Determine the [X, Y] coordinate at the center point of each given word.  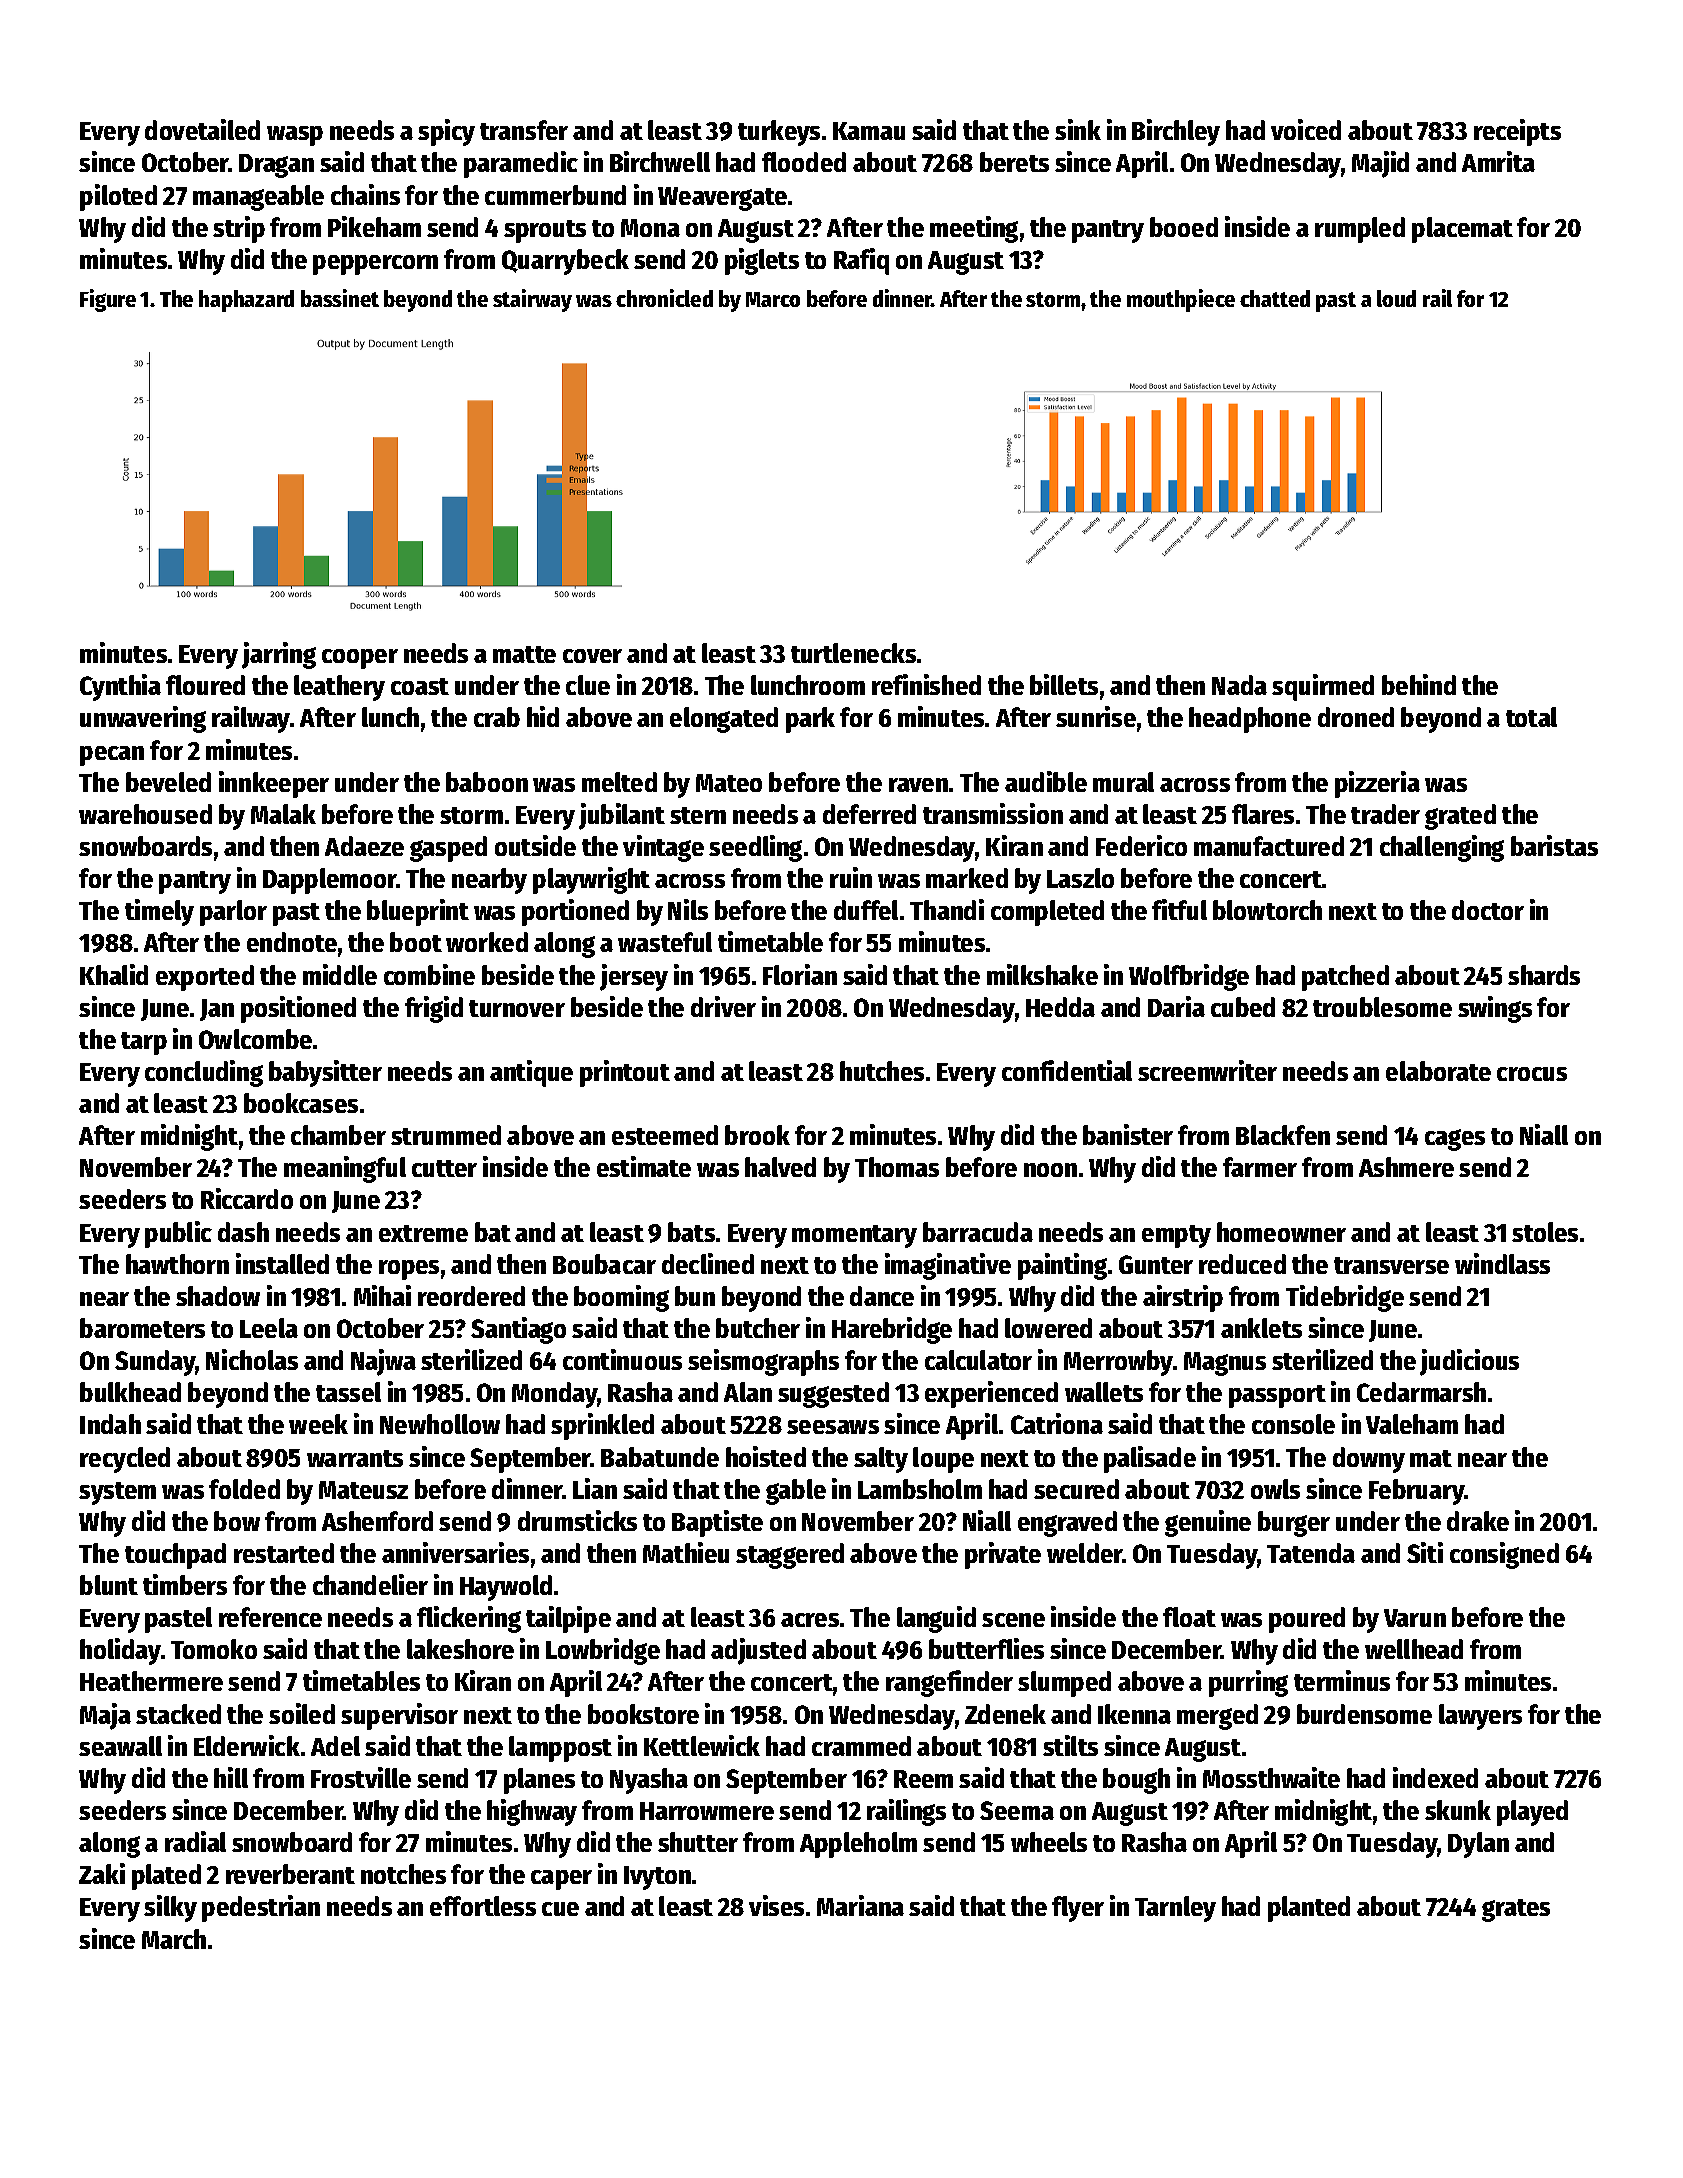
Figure [108, 300]
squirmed [1323, 687]
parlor [233, 913]
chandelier [370, 1584]
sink [1078, 129]
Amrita [1498, 161]
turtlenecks [853, 653]
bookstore [643, 1714]
